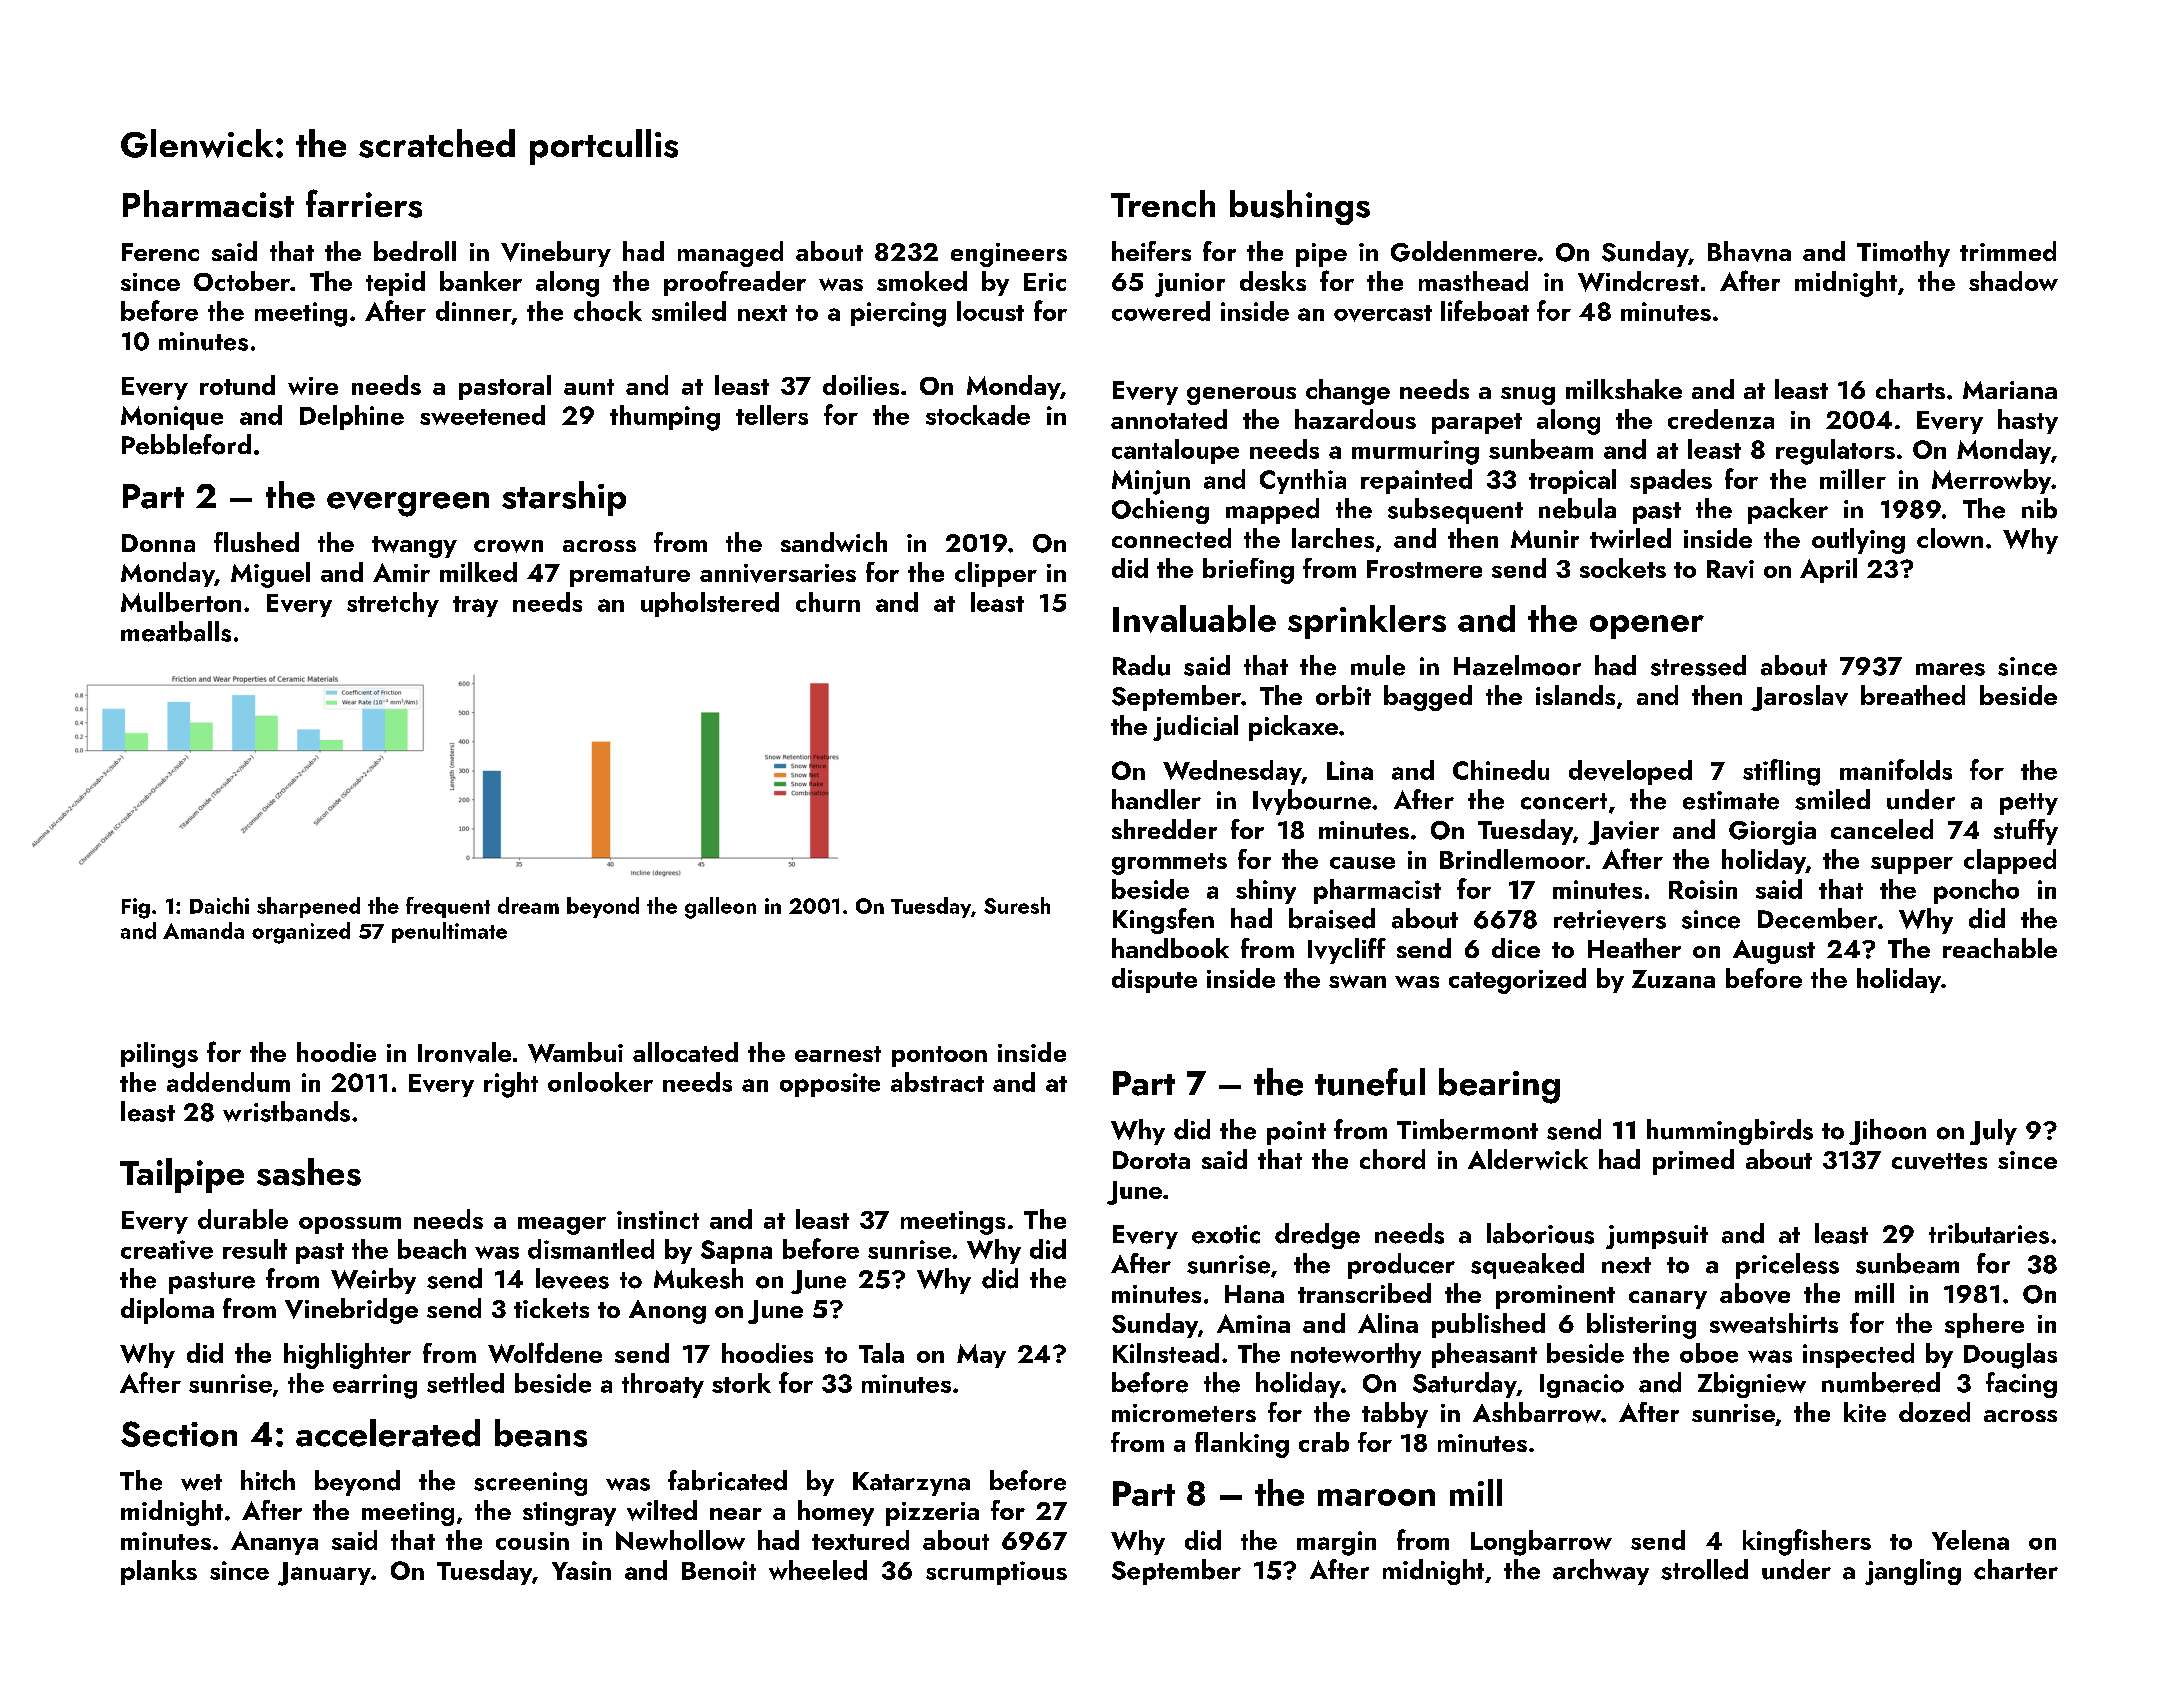 The width and height of the screenshot is (2178, 1683). Describe the element at coordinates (449, 932) in the screenshot. I see `penultimate` at that location.
